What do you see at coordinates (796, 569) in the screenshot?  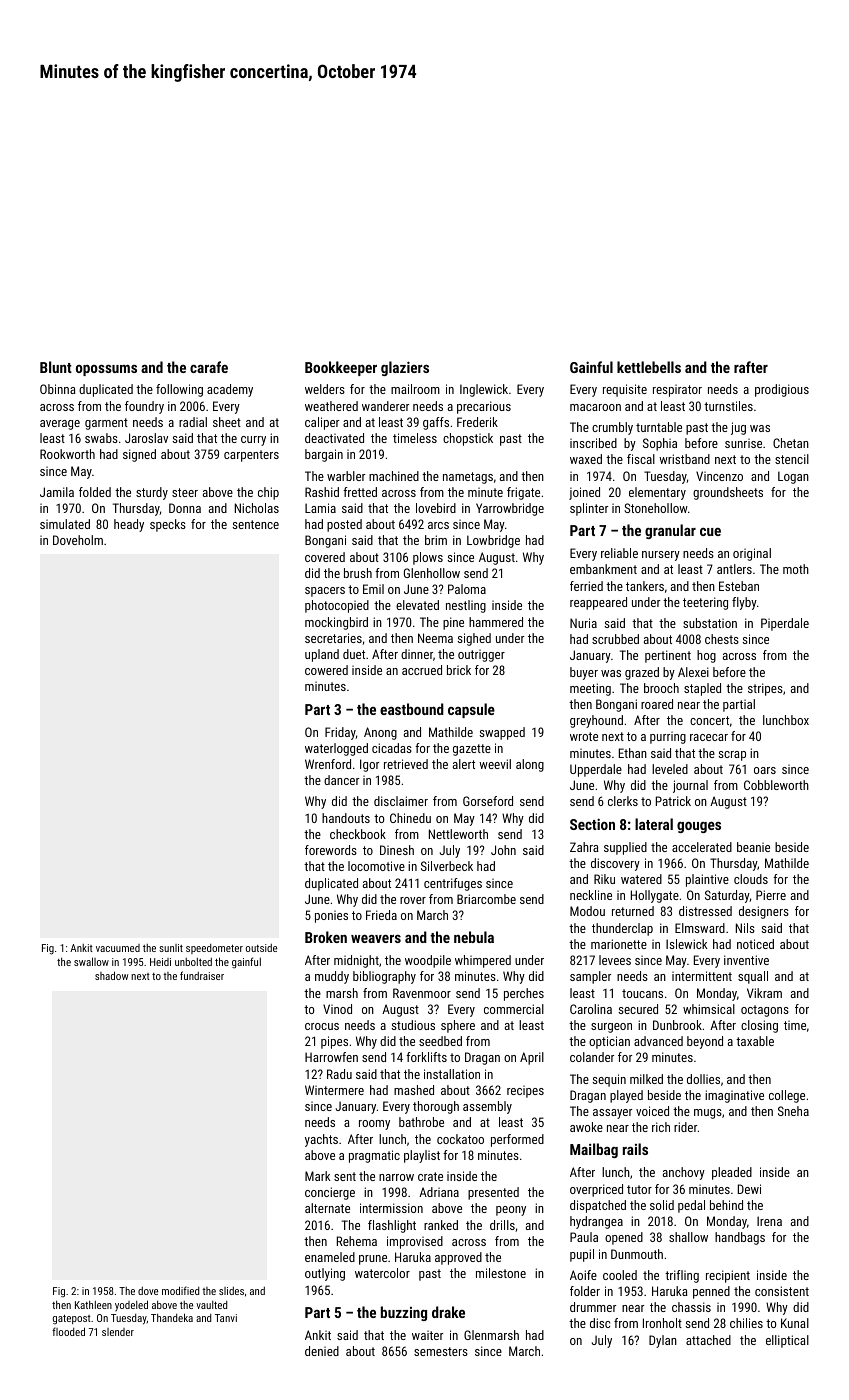 I see `moth` at bounding box center [796, 569].
